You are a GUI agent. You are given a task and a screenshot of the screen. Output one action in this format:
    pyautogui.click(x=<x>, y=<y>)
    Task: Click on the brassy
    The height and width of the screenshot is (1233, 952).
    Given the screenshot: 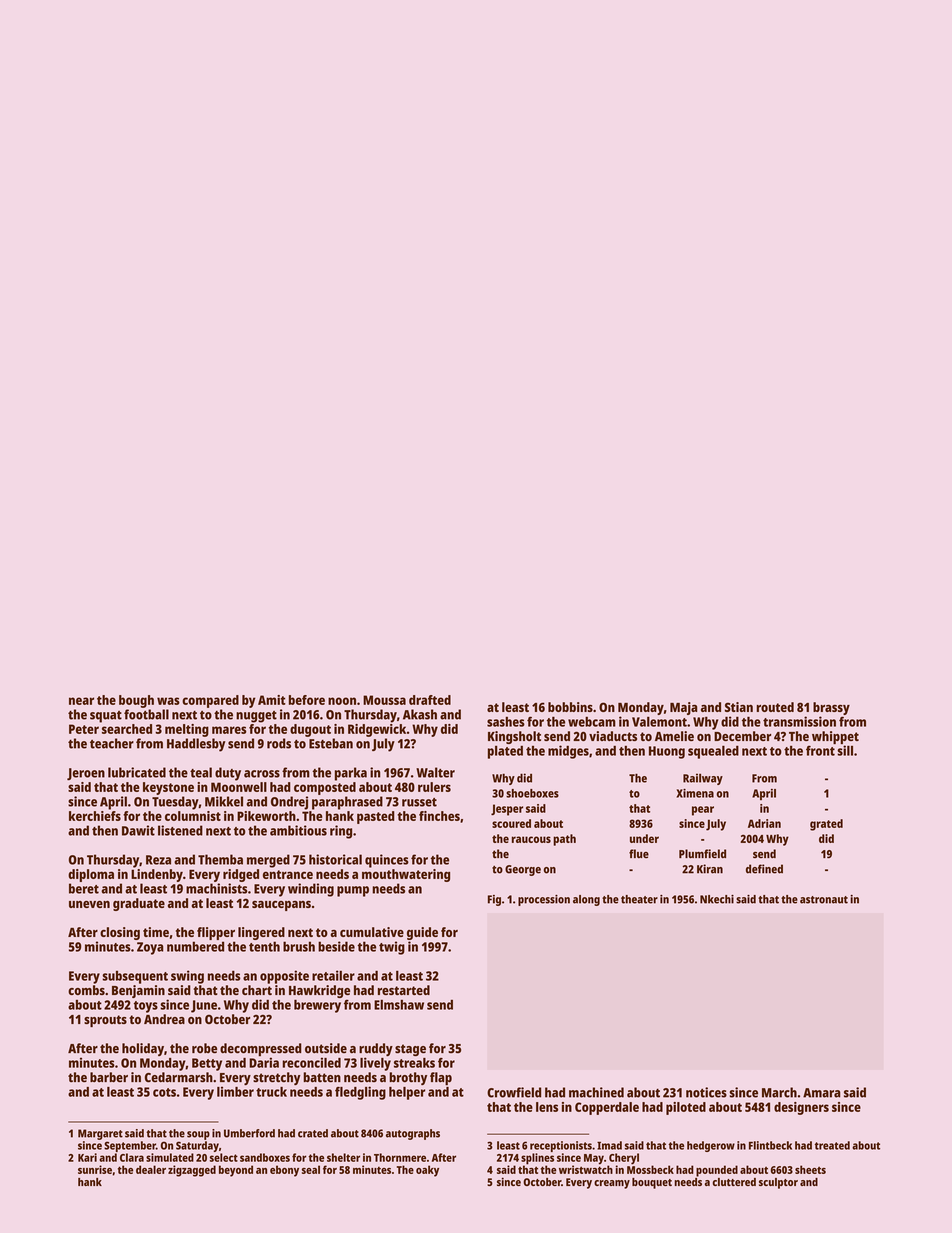 What is the action you would take?
    pyautogui.click(x=831, y=708)
